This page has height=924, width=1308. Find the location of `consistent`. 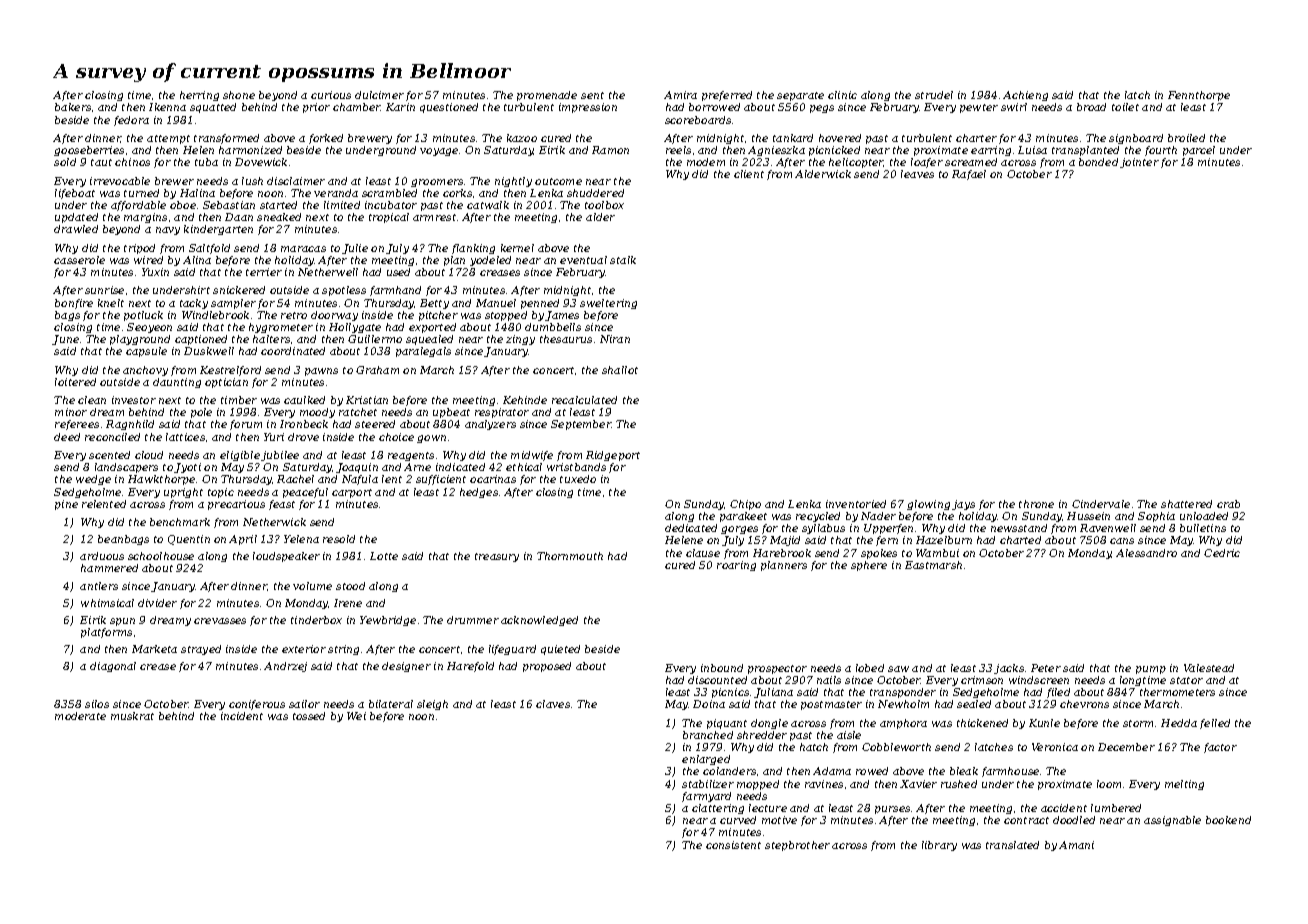

consistent is located at coordinates (733, 845).
